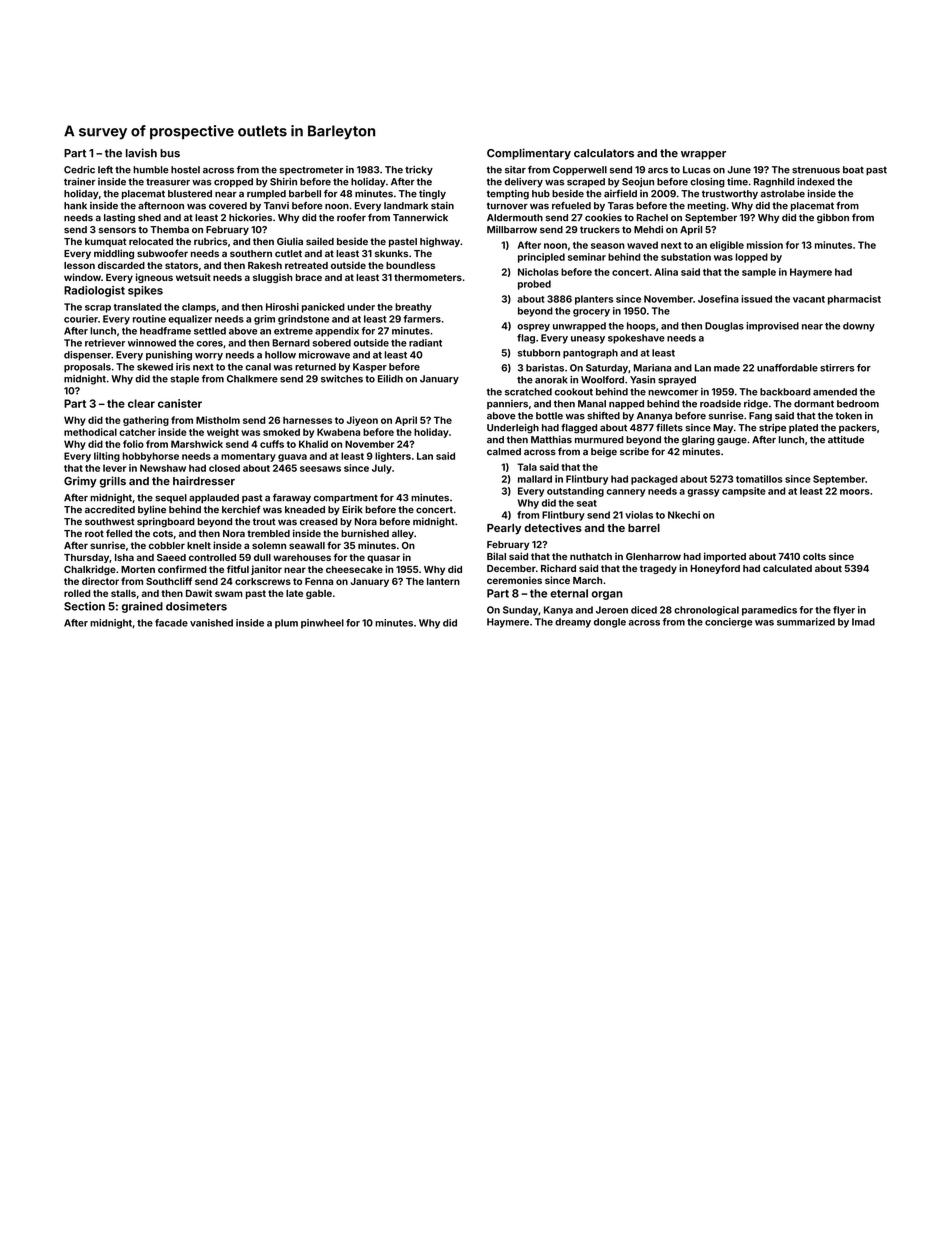 The image size is (952, 1233). Describe the element at coordinates (170, 153) in the screenshot. I see `bus` at that location.
